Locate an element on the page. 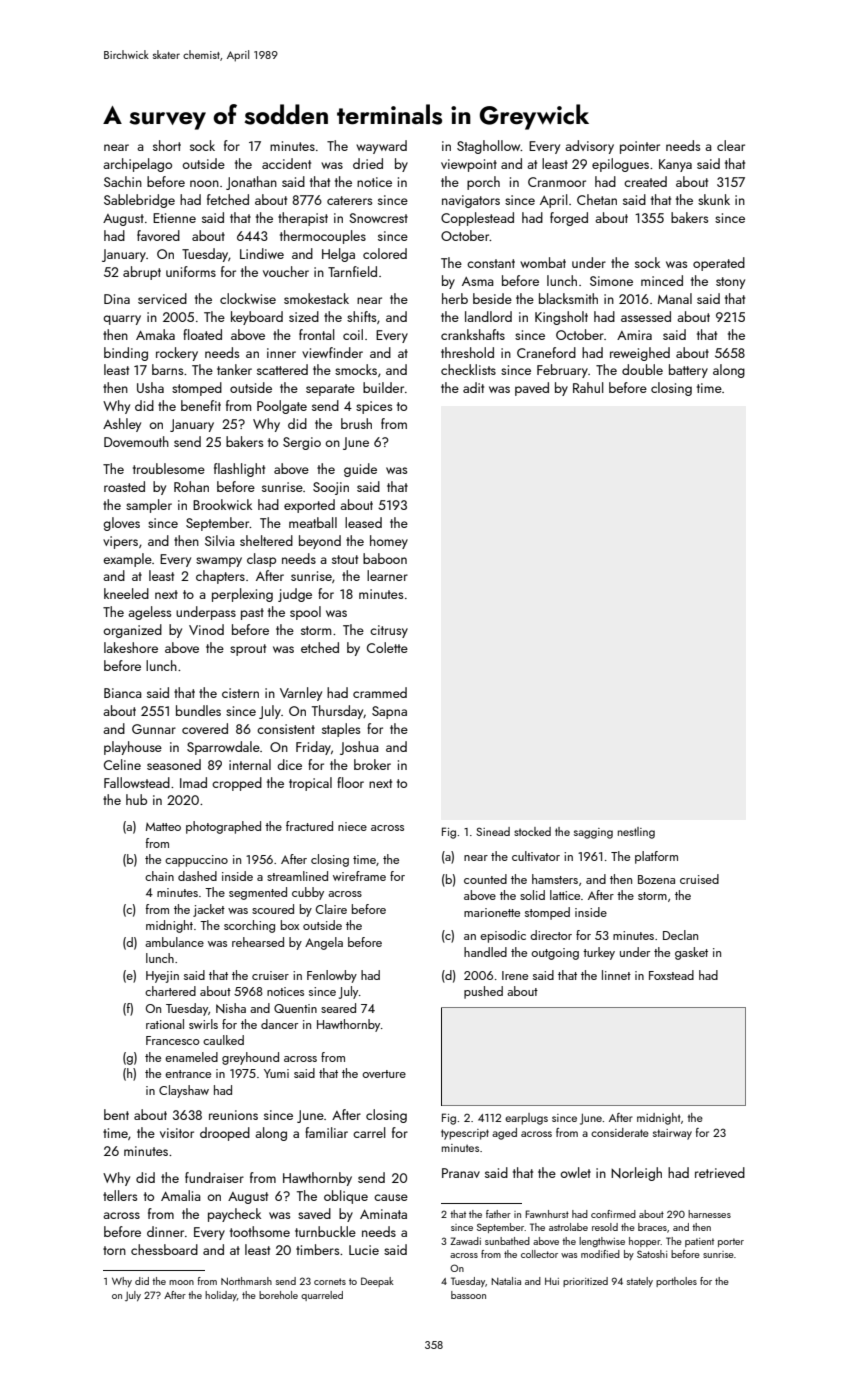 This image has width=849, height=1400. viewfinder is located at coordinates (332, 352).
